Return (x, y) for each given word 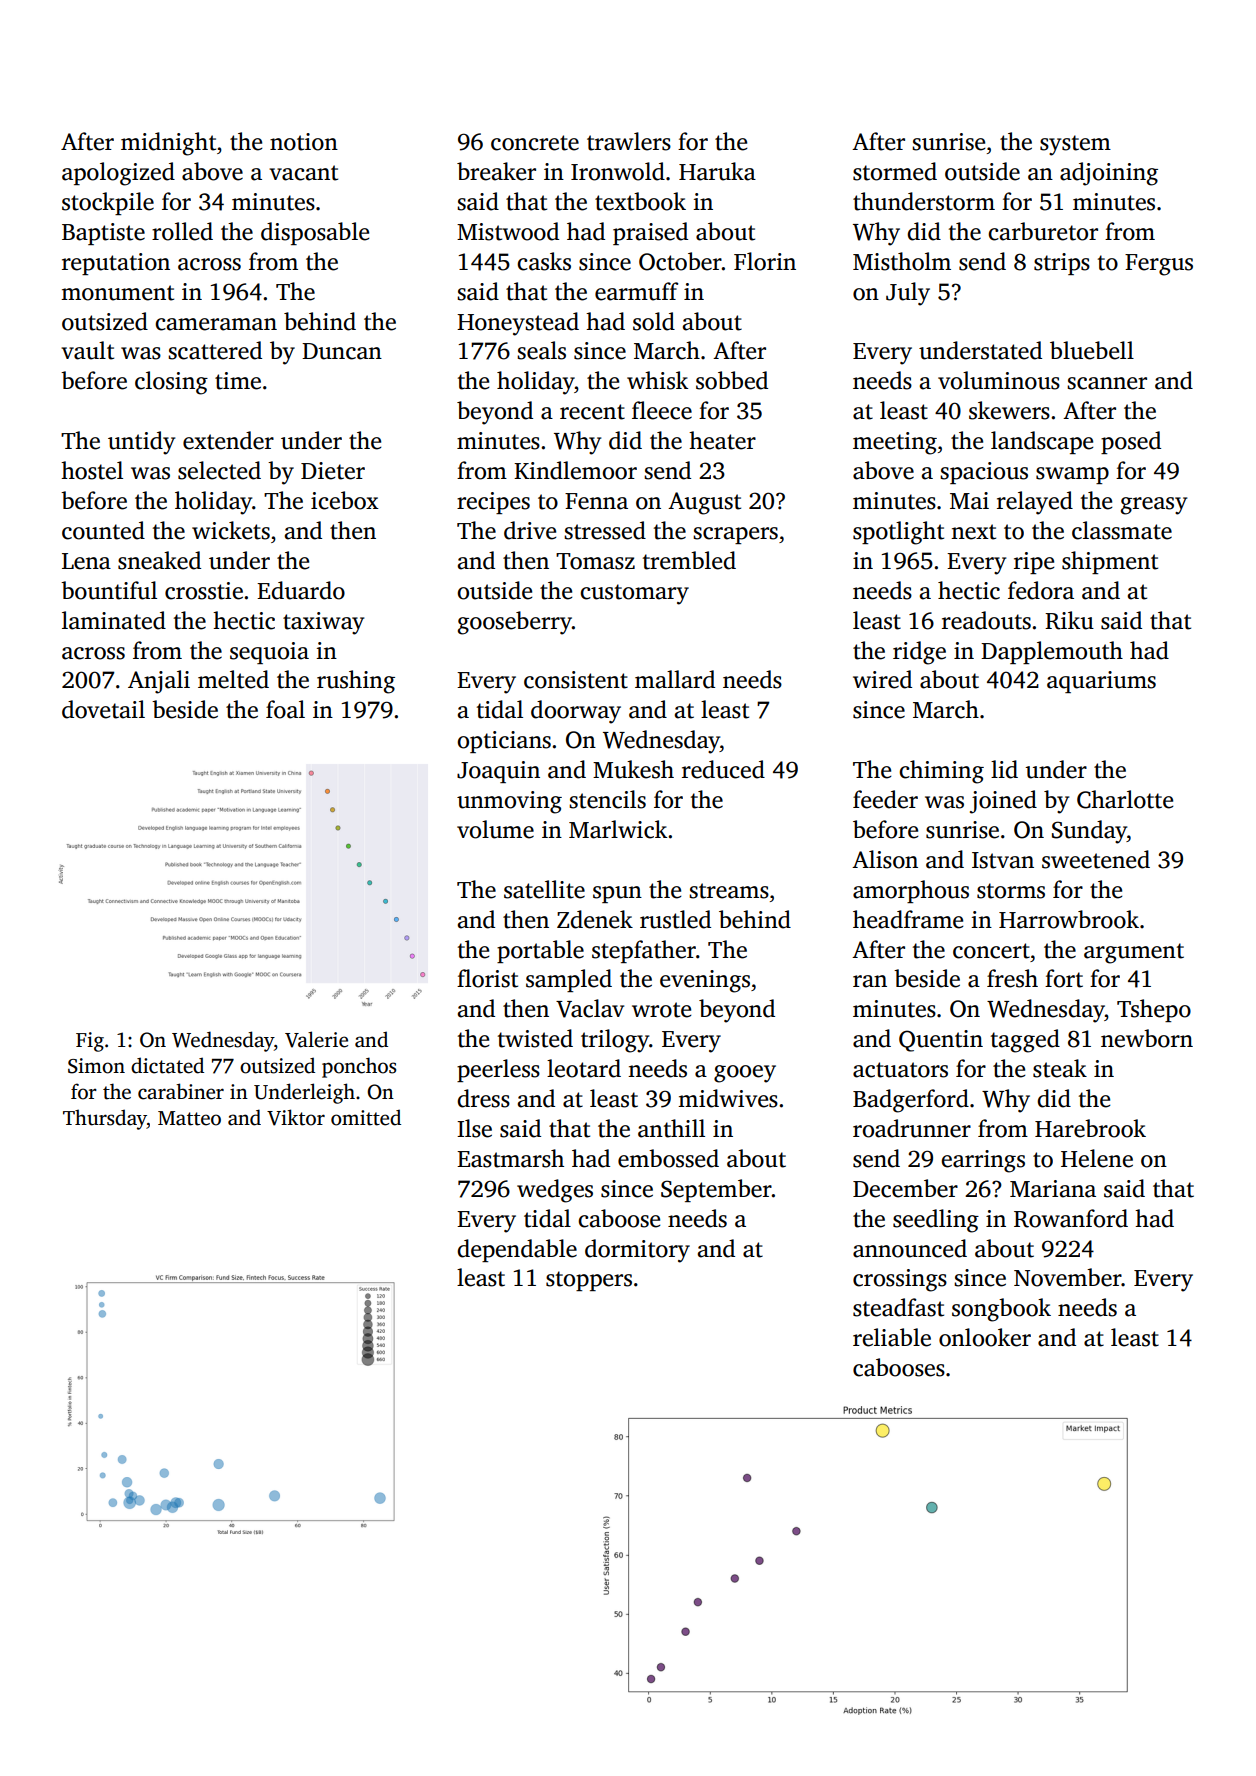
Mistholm (902, 261)
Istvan (1003, 860)
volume (495, 829)
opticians (504, 742)
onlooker (985, 1337)
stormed (895, 171)
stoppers (589, 1281)
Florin (765, 261)
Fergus (1159, 265)
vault (87, 350)
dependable (517, 1250)
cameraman (216, 324)
